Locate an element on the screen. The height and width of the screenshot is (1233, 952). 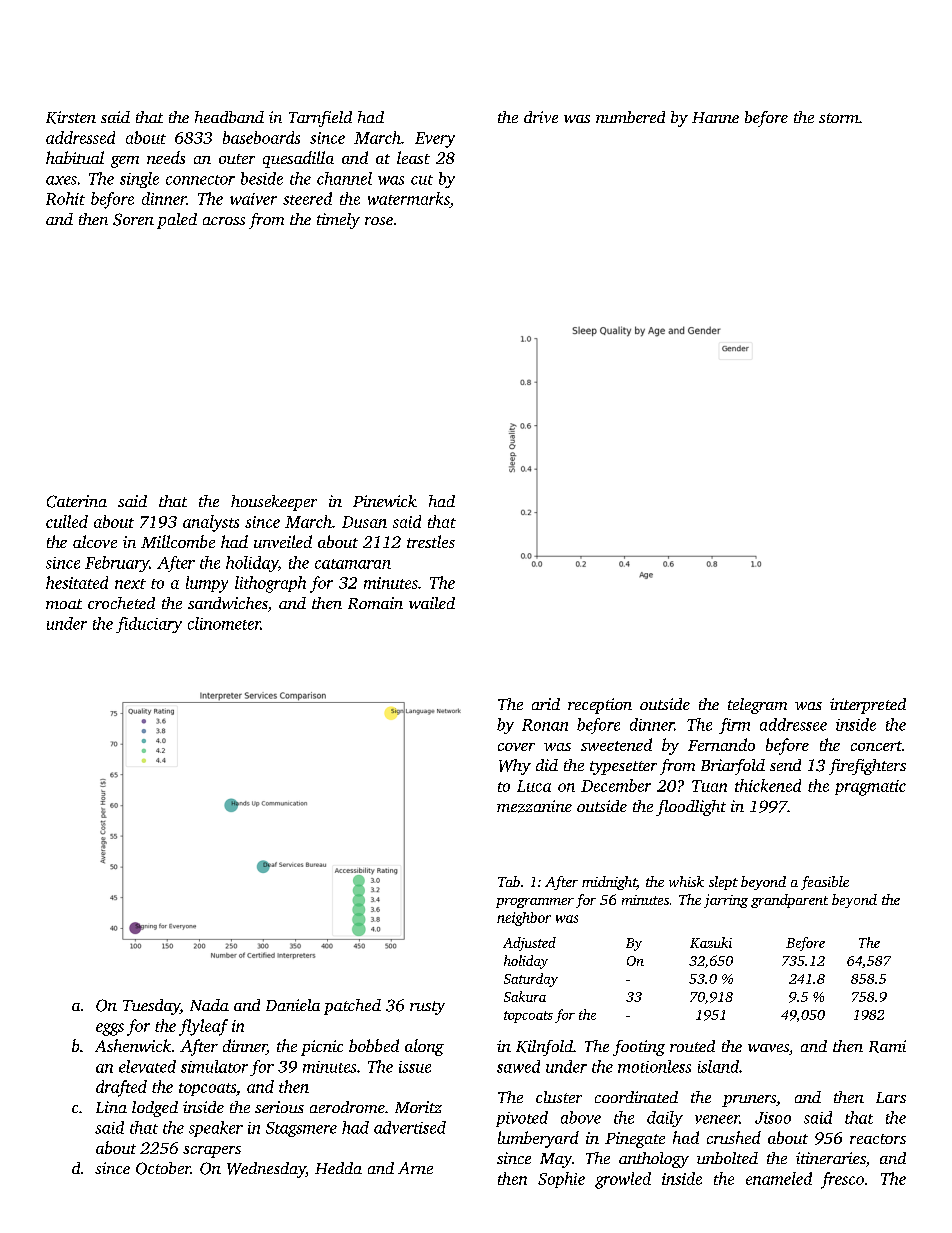
trestles is located at coordinates (431, 541).
